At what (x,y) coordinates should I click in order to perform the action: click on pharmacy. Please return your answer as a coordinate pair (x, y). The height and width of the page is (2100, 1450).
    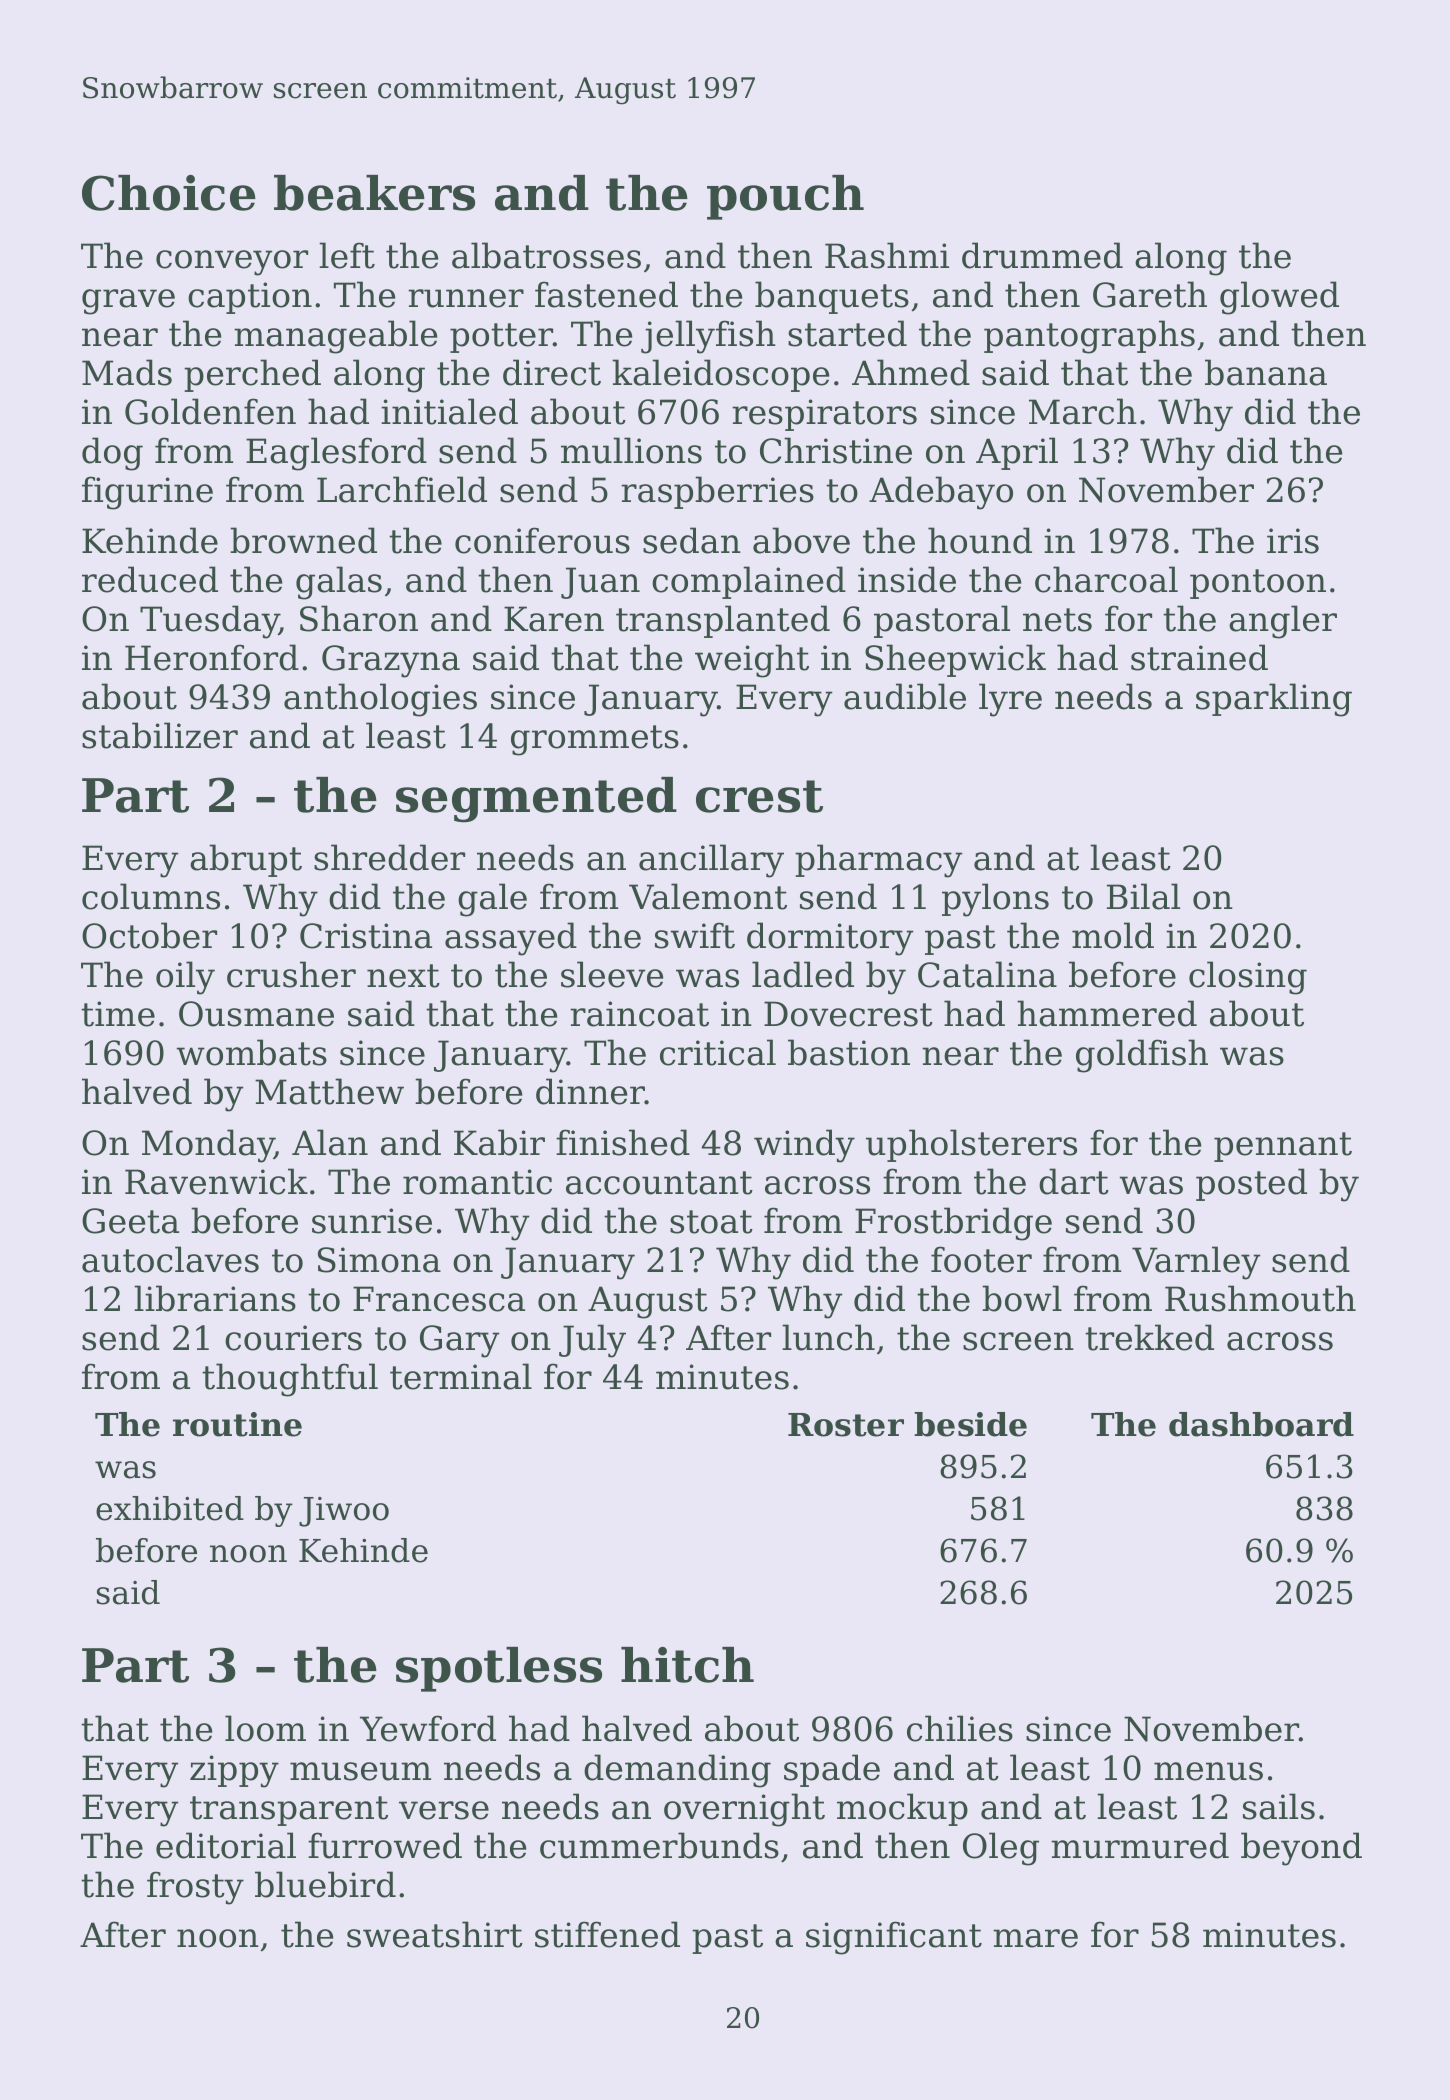
    Looking at the image, I should click on (878, 861).
